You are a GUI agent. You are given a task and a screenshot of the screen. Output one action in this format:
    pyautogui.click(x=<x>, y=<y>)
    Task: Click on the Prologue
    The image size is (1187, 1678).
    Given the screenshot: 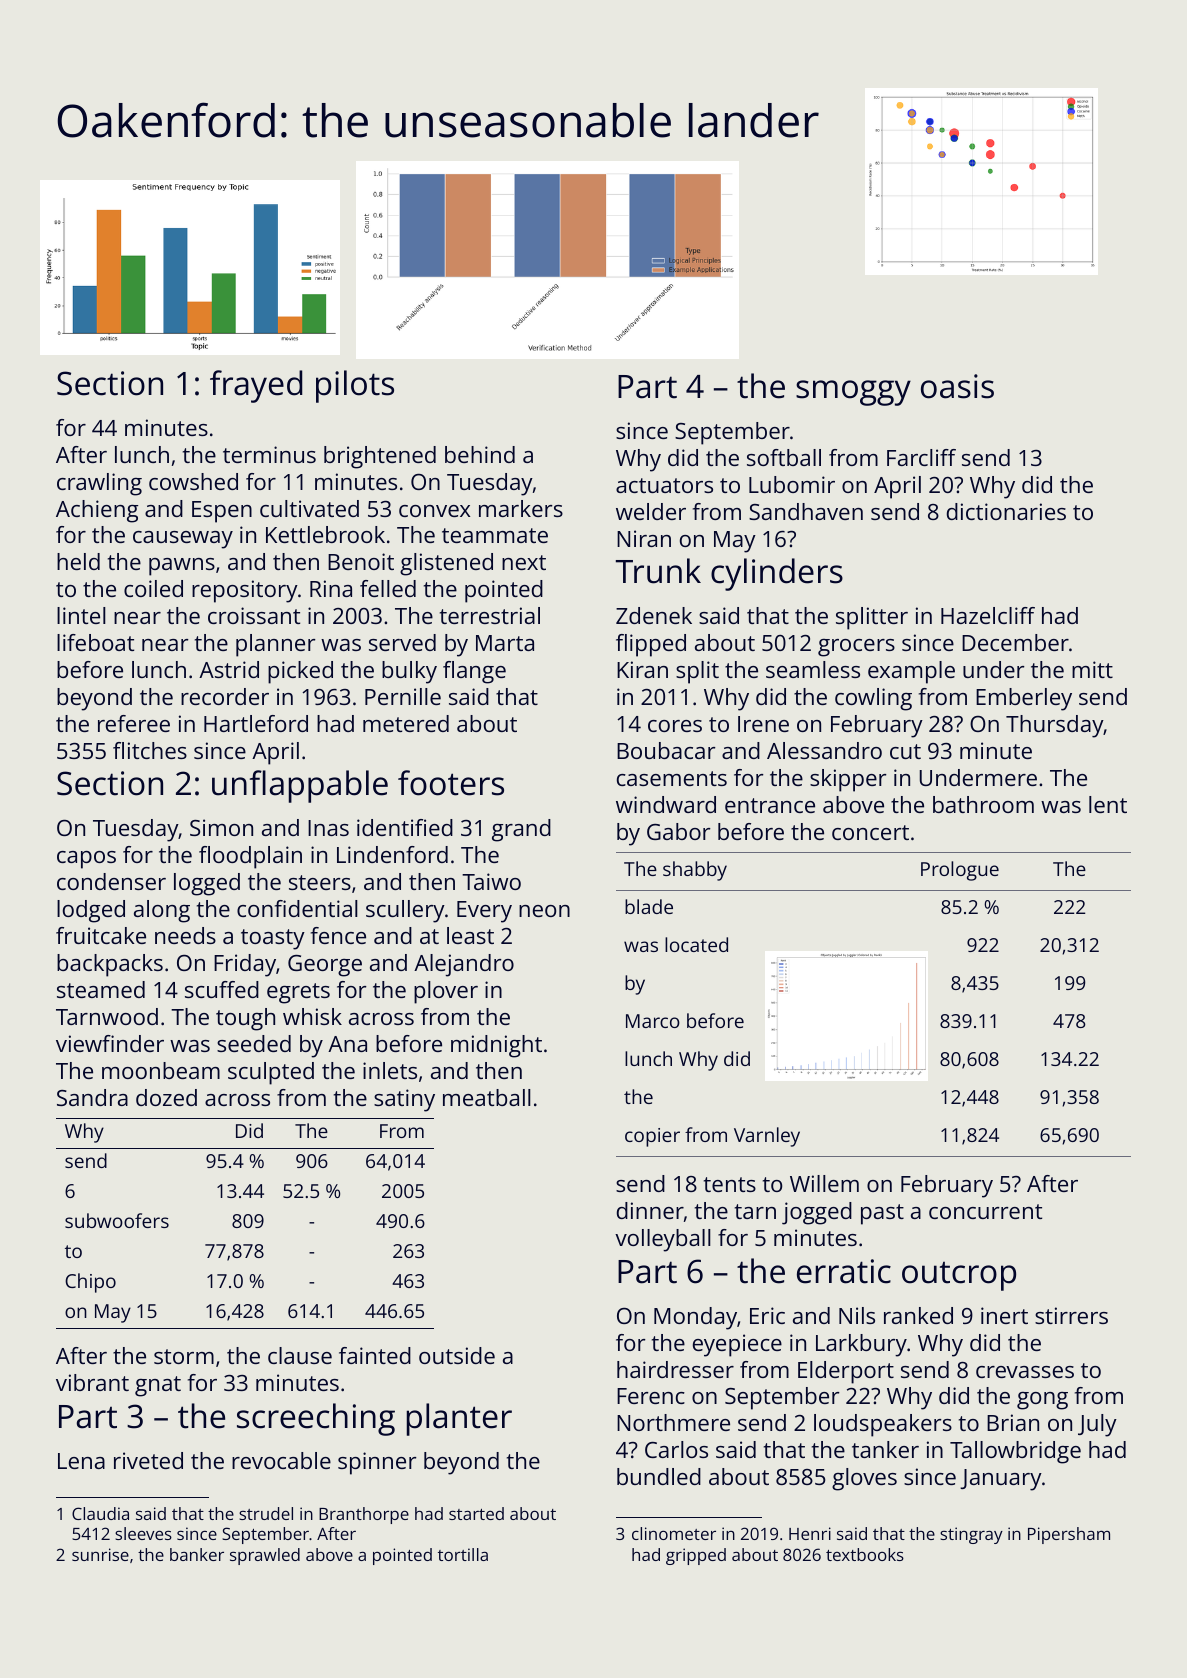 What is the action you would take?
    pyautogui.click(x=960, y=871)
